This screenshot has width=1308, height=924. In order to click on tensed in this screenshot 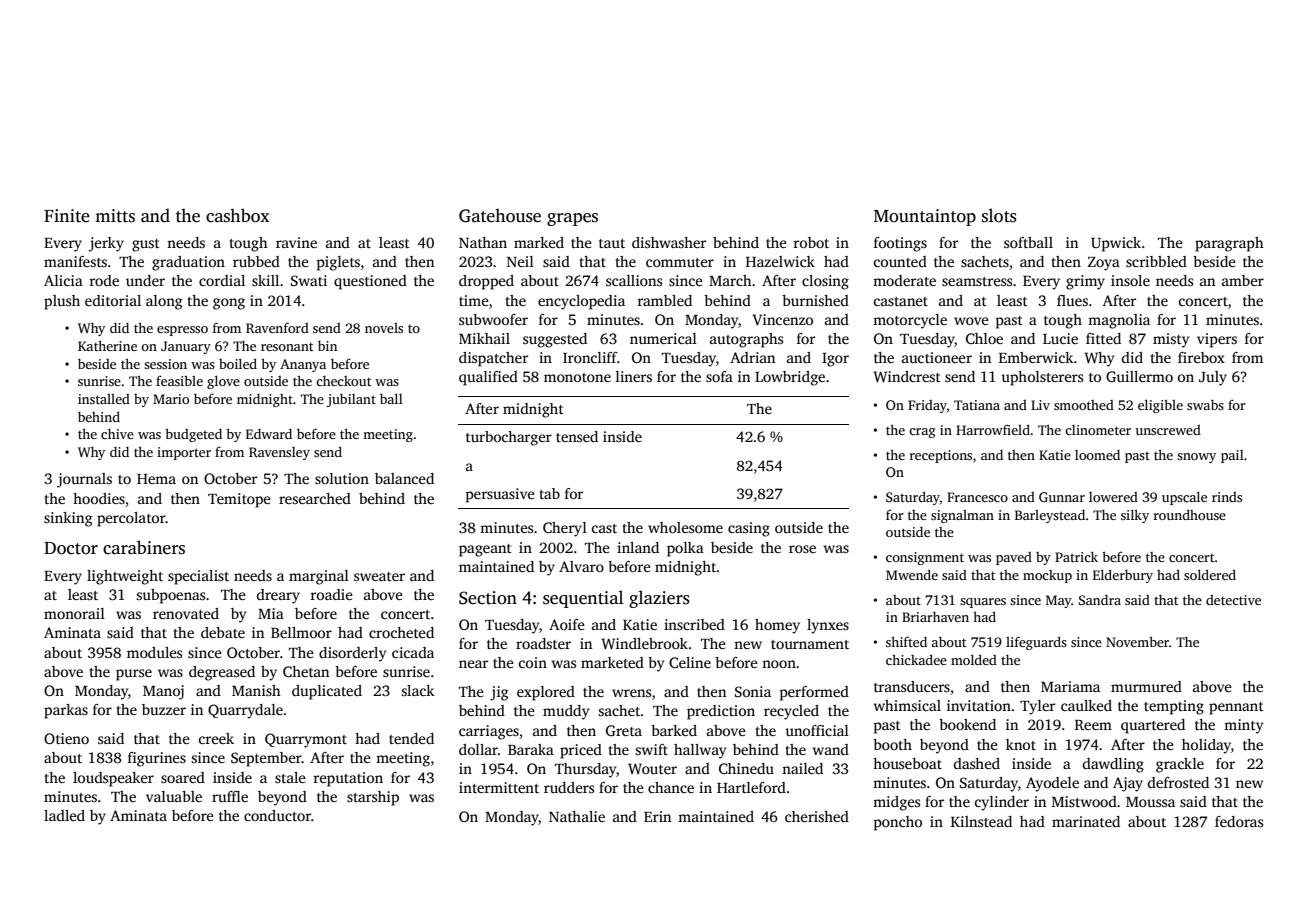, I will do `click(577, 436)`.
